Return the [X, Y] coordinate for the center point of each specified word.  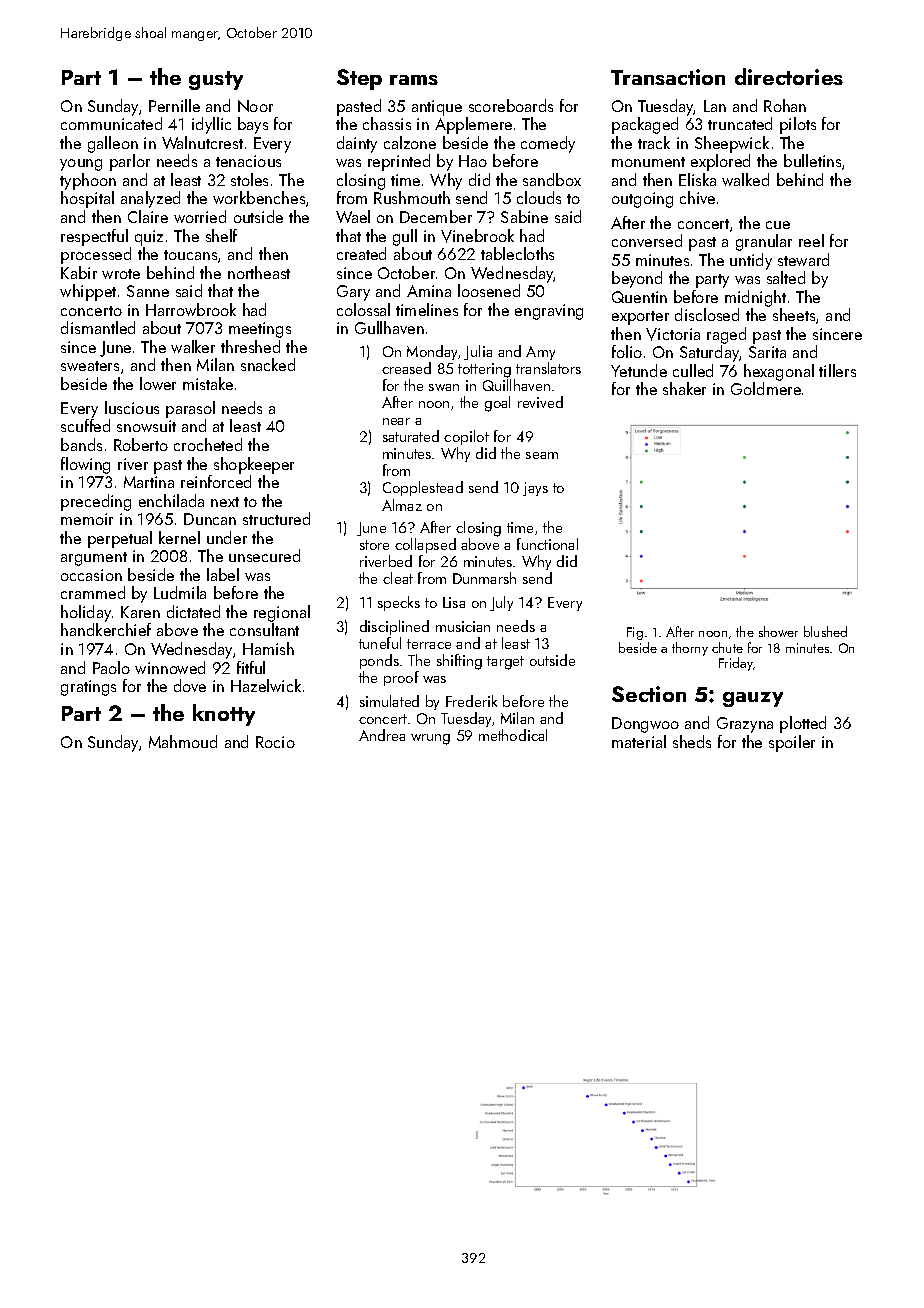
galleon [113, 144]
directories [789, 76]
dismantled [98, 327]
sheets [794, 314]
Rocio [275, 742]
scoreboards [511, 105]
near [396, 421]
